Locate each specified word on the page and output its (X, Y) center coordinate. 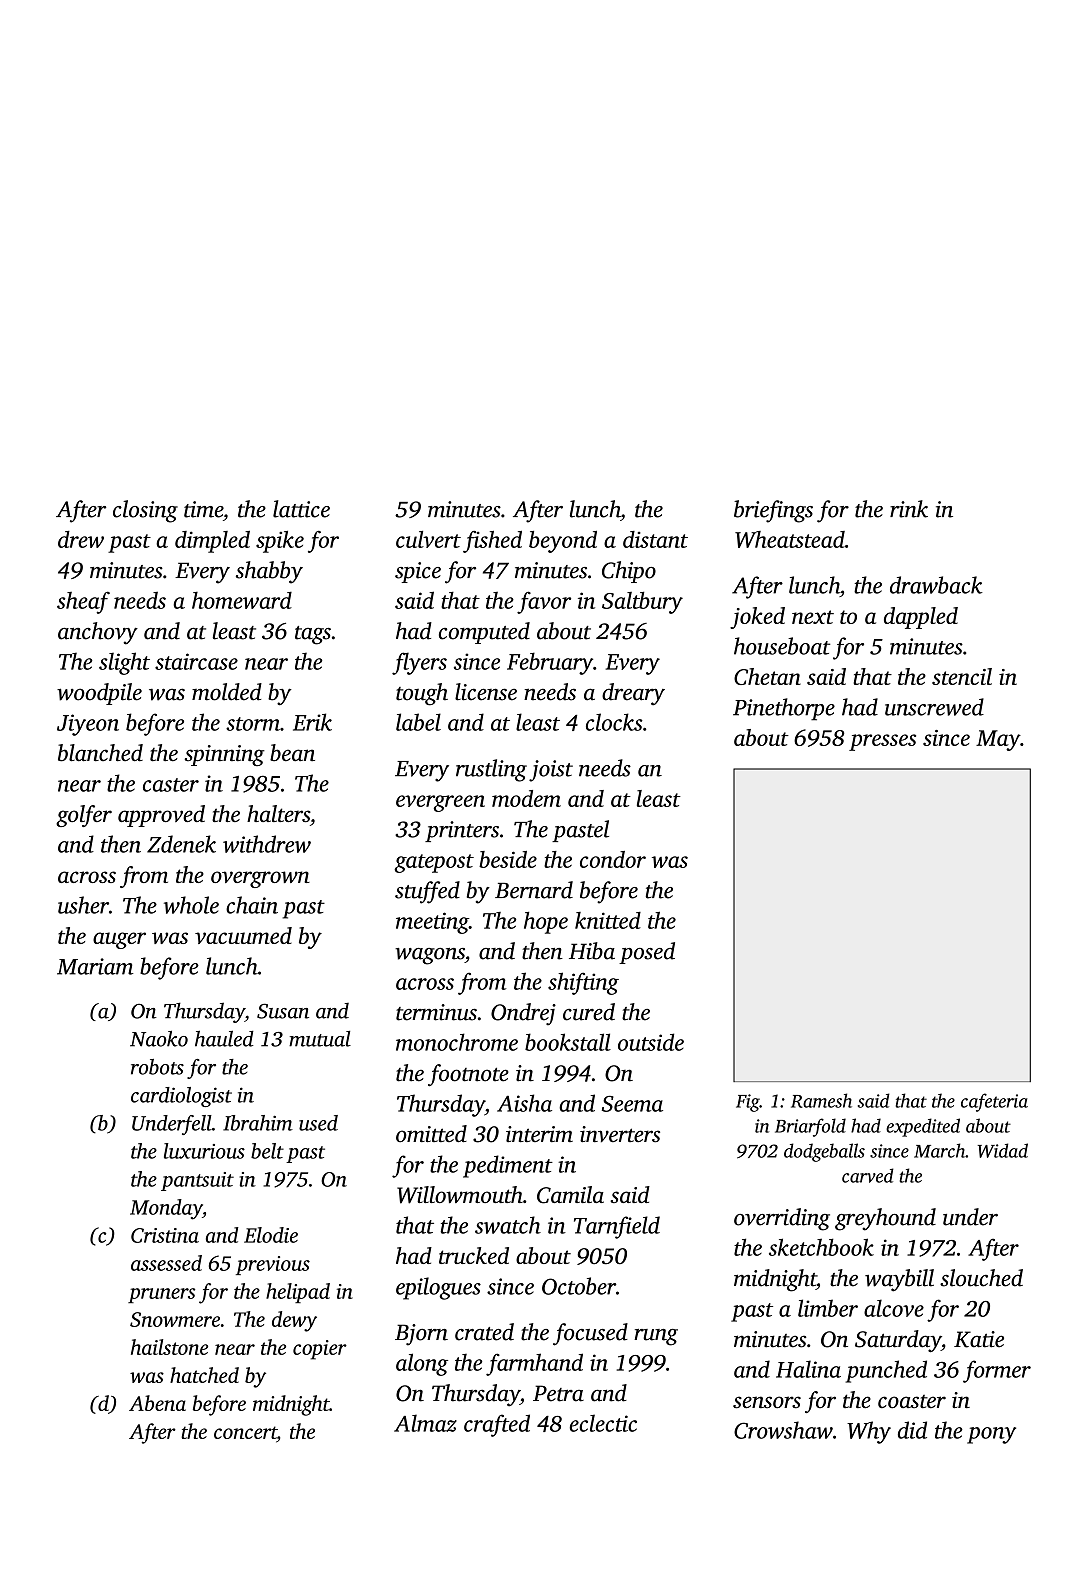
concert (245, 1434)
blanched (100, 753)
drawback (936, 585)
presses (882, 742)
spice (418, 572)
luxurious (204, 1151)
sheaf (83, 602)
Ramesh (821, 1100)
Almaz (425, 1423)
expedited (923, 1127)
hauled (224, 1039)
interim (539, 1134)
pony (991, 1435)
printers (462, 831)
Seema (632, 1104)
